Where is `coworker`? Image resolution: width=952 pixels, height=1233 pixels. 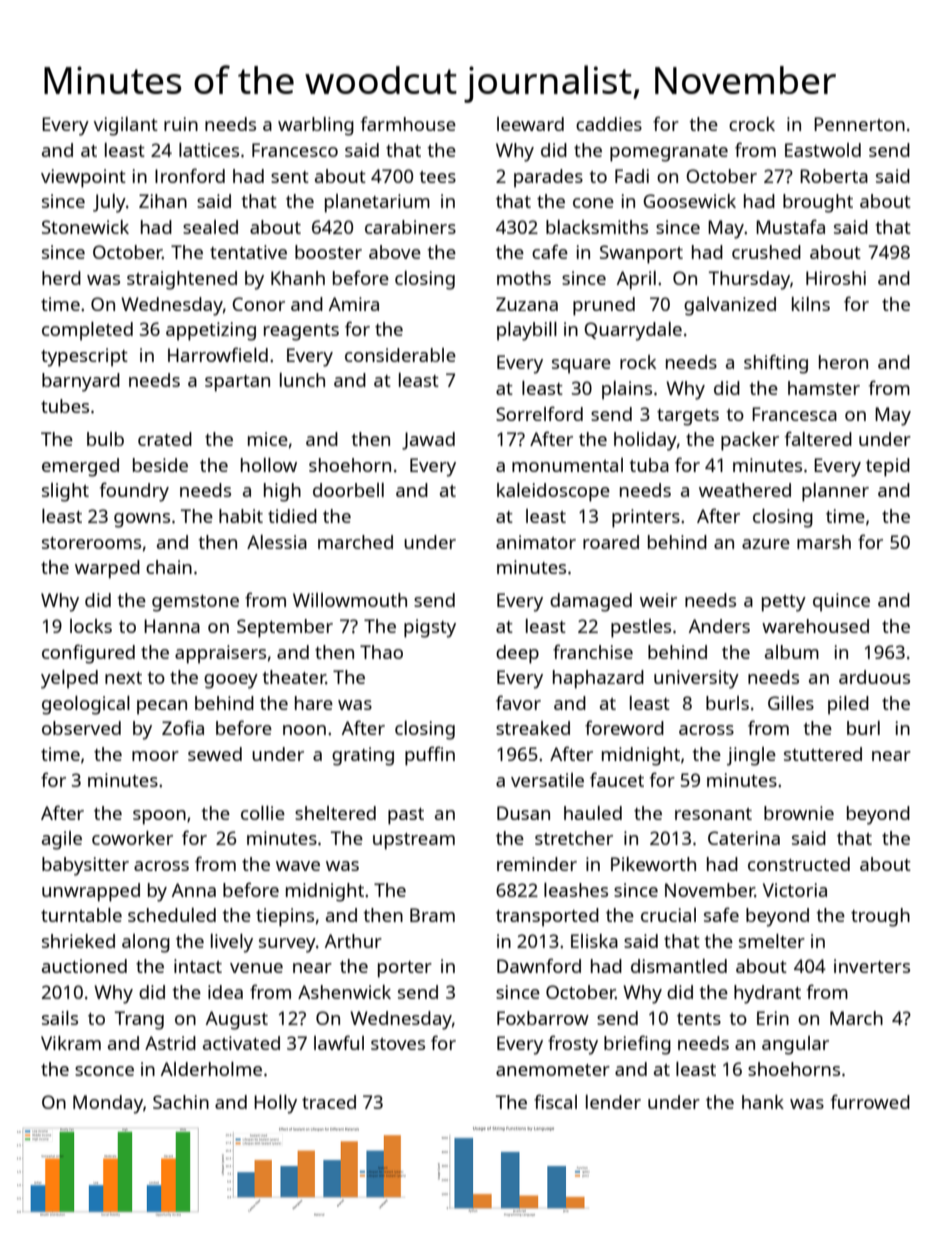
coworker is located at coordinates (132, 838).
